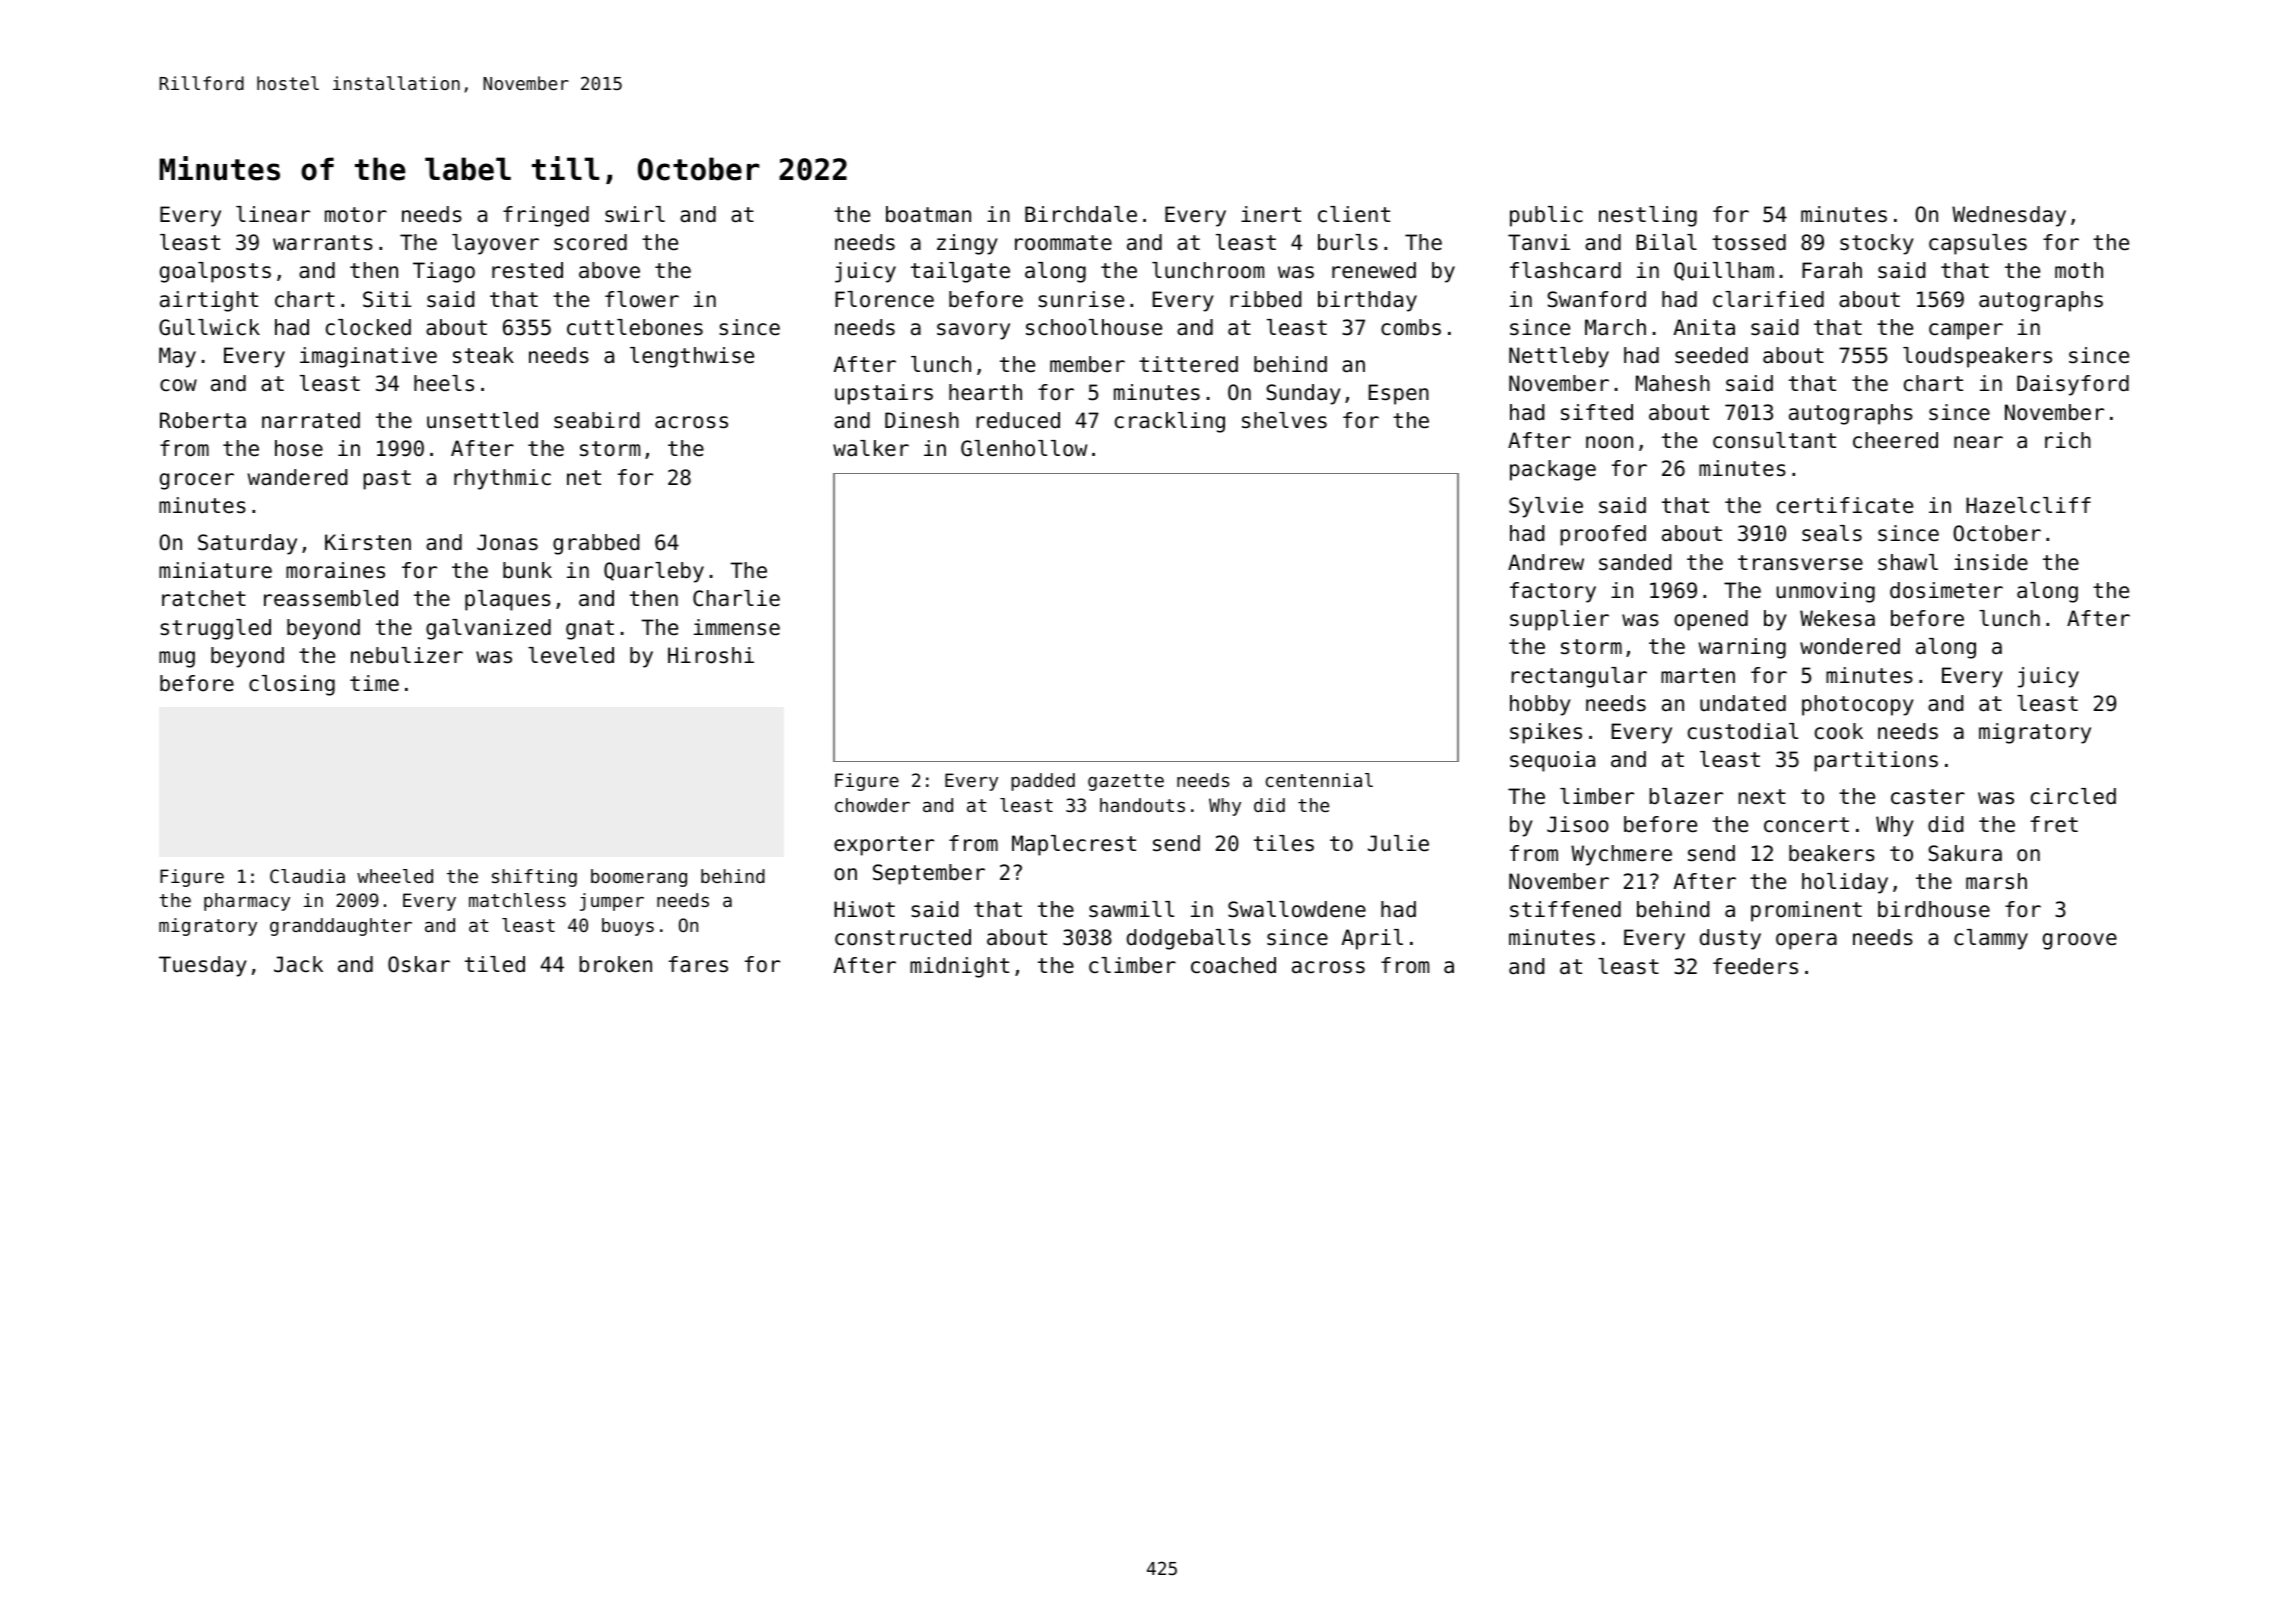 The image size is (2292, 1620). What do you see at coordinates (1398, 843) in the document?
I see `Julie` at bounding box center [1398, 843].
